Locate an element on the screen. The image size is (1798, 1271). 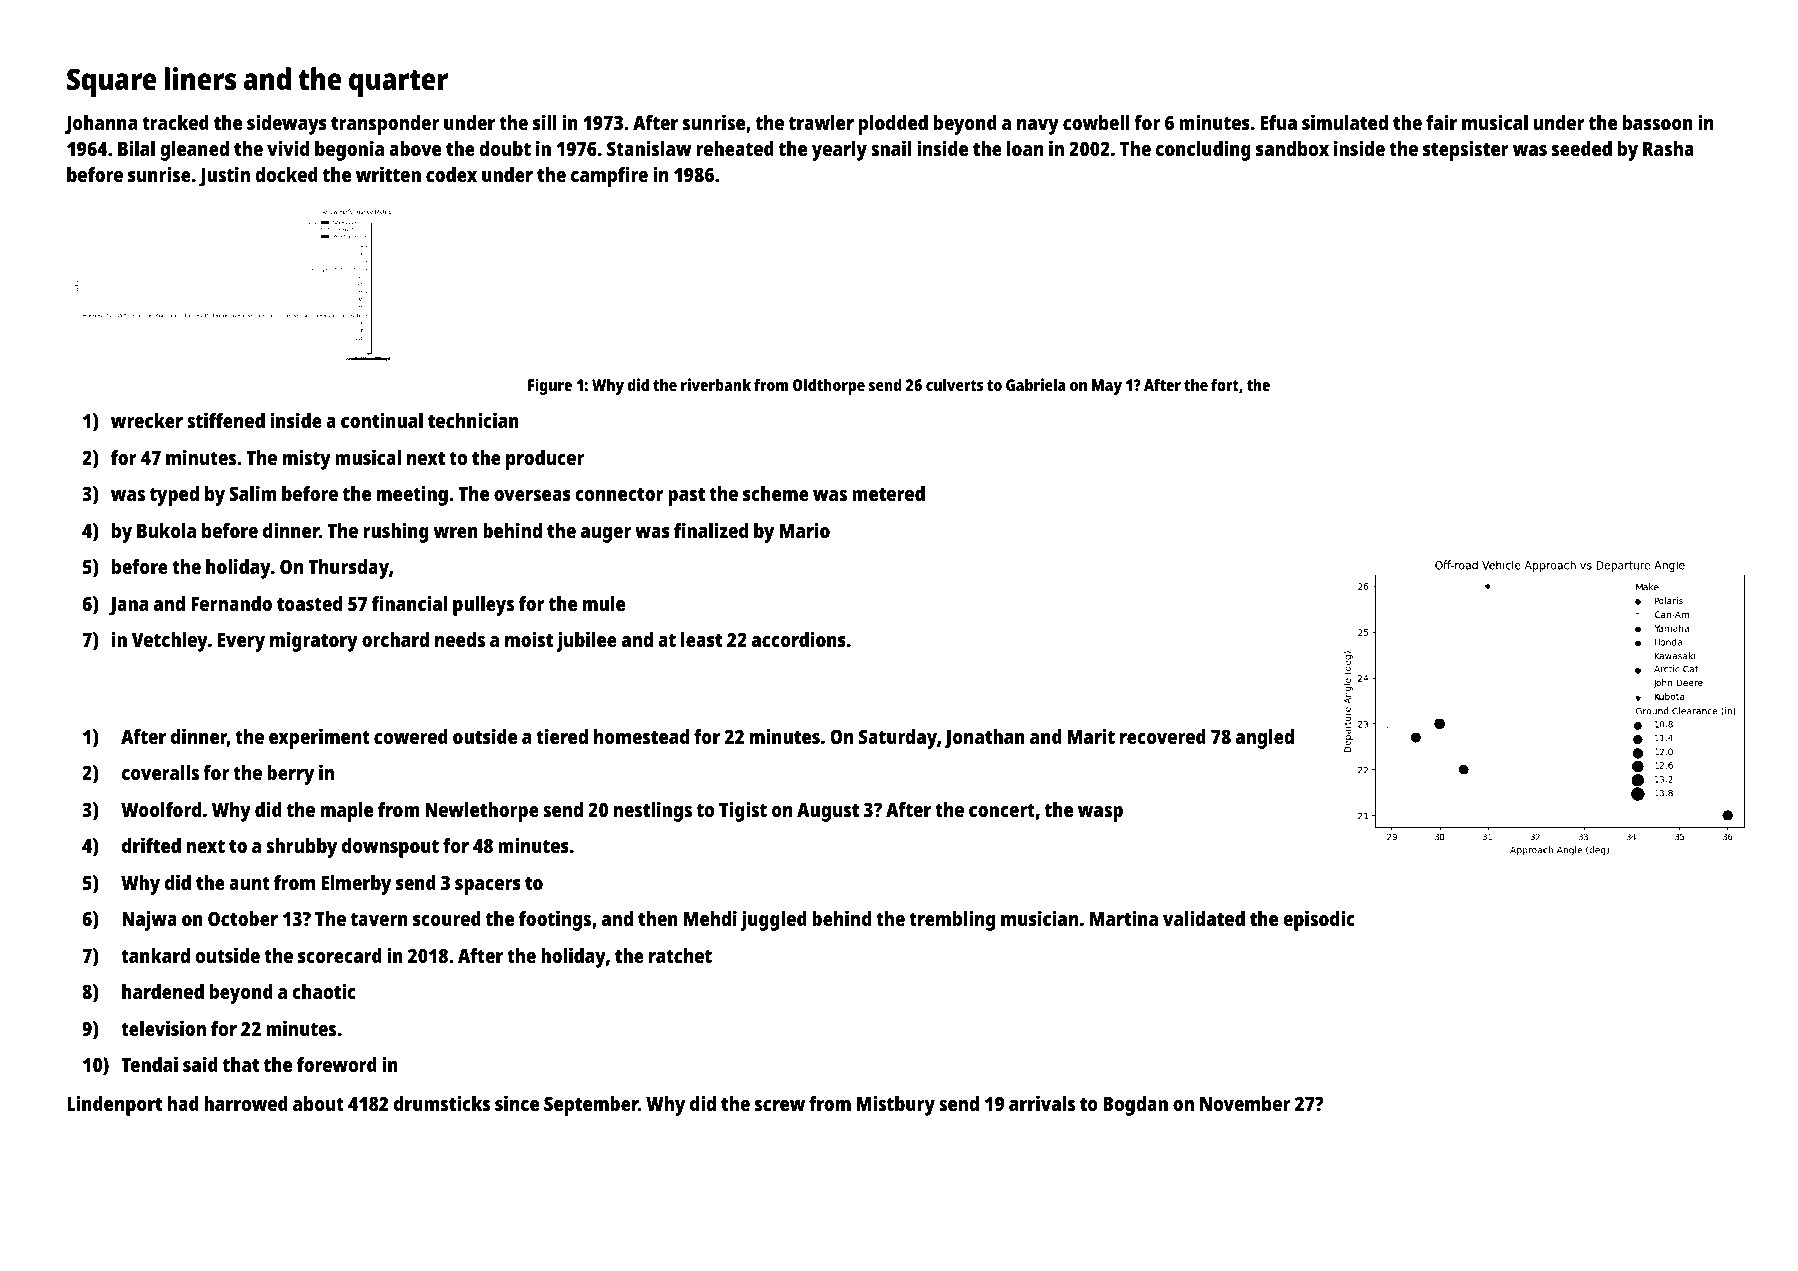
trawler is located at coordinates (821, 122).
